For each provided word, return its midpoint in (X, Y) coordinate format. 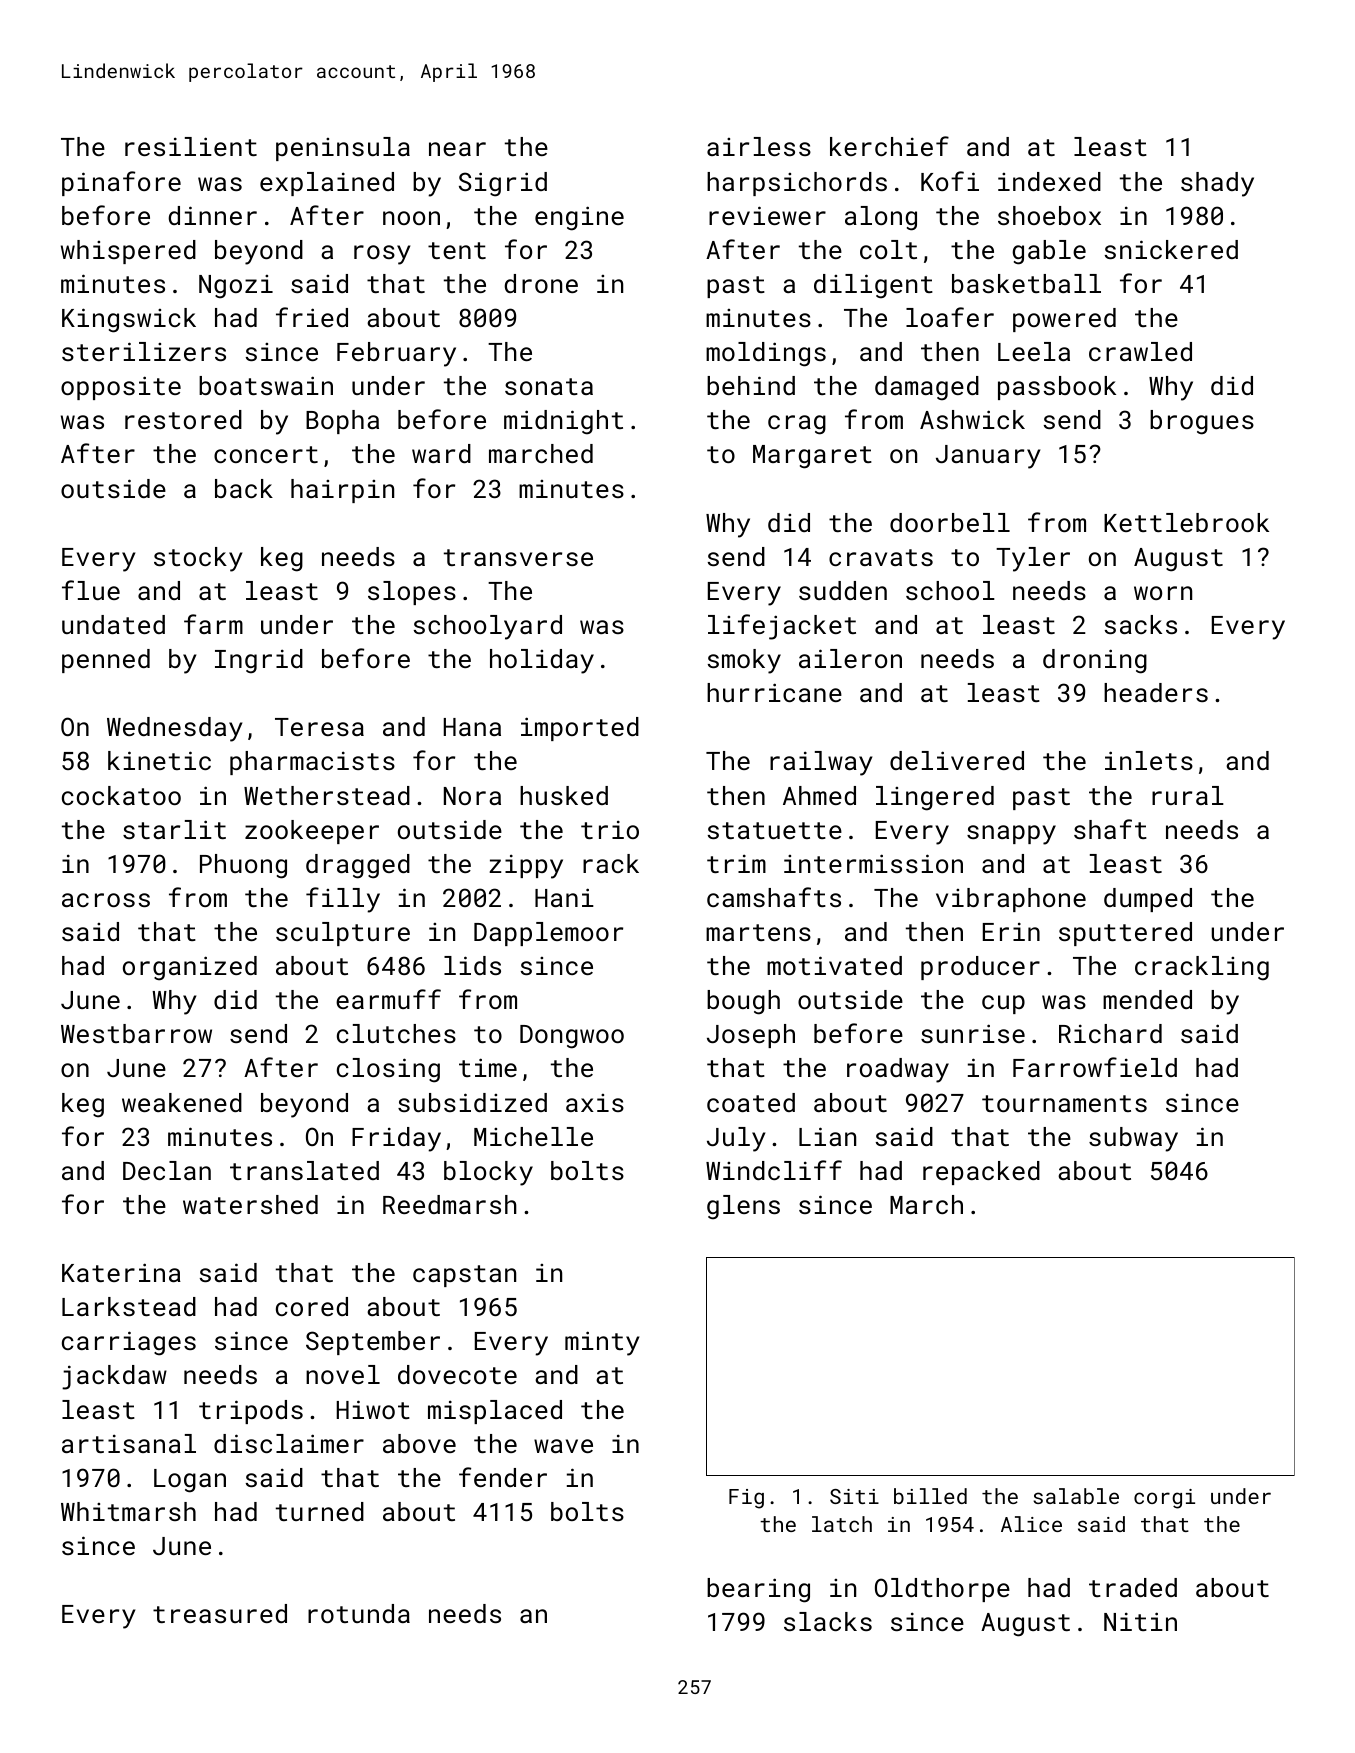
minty (602, 1343)
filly (343, 900)
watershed (250, 1204)
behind (751, 385)
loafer (950, 317)
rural (1188, 795)
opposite (121, 388)
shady (1217, 184)
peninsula (343, 149)
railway (821, 763)
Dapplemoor (548, 934)
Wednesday (174, 729)
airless (759, 146)
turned (320, 1511)
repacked (981, 1173)
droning (1095, 661)
